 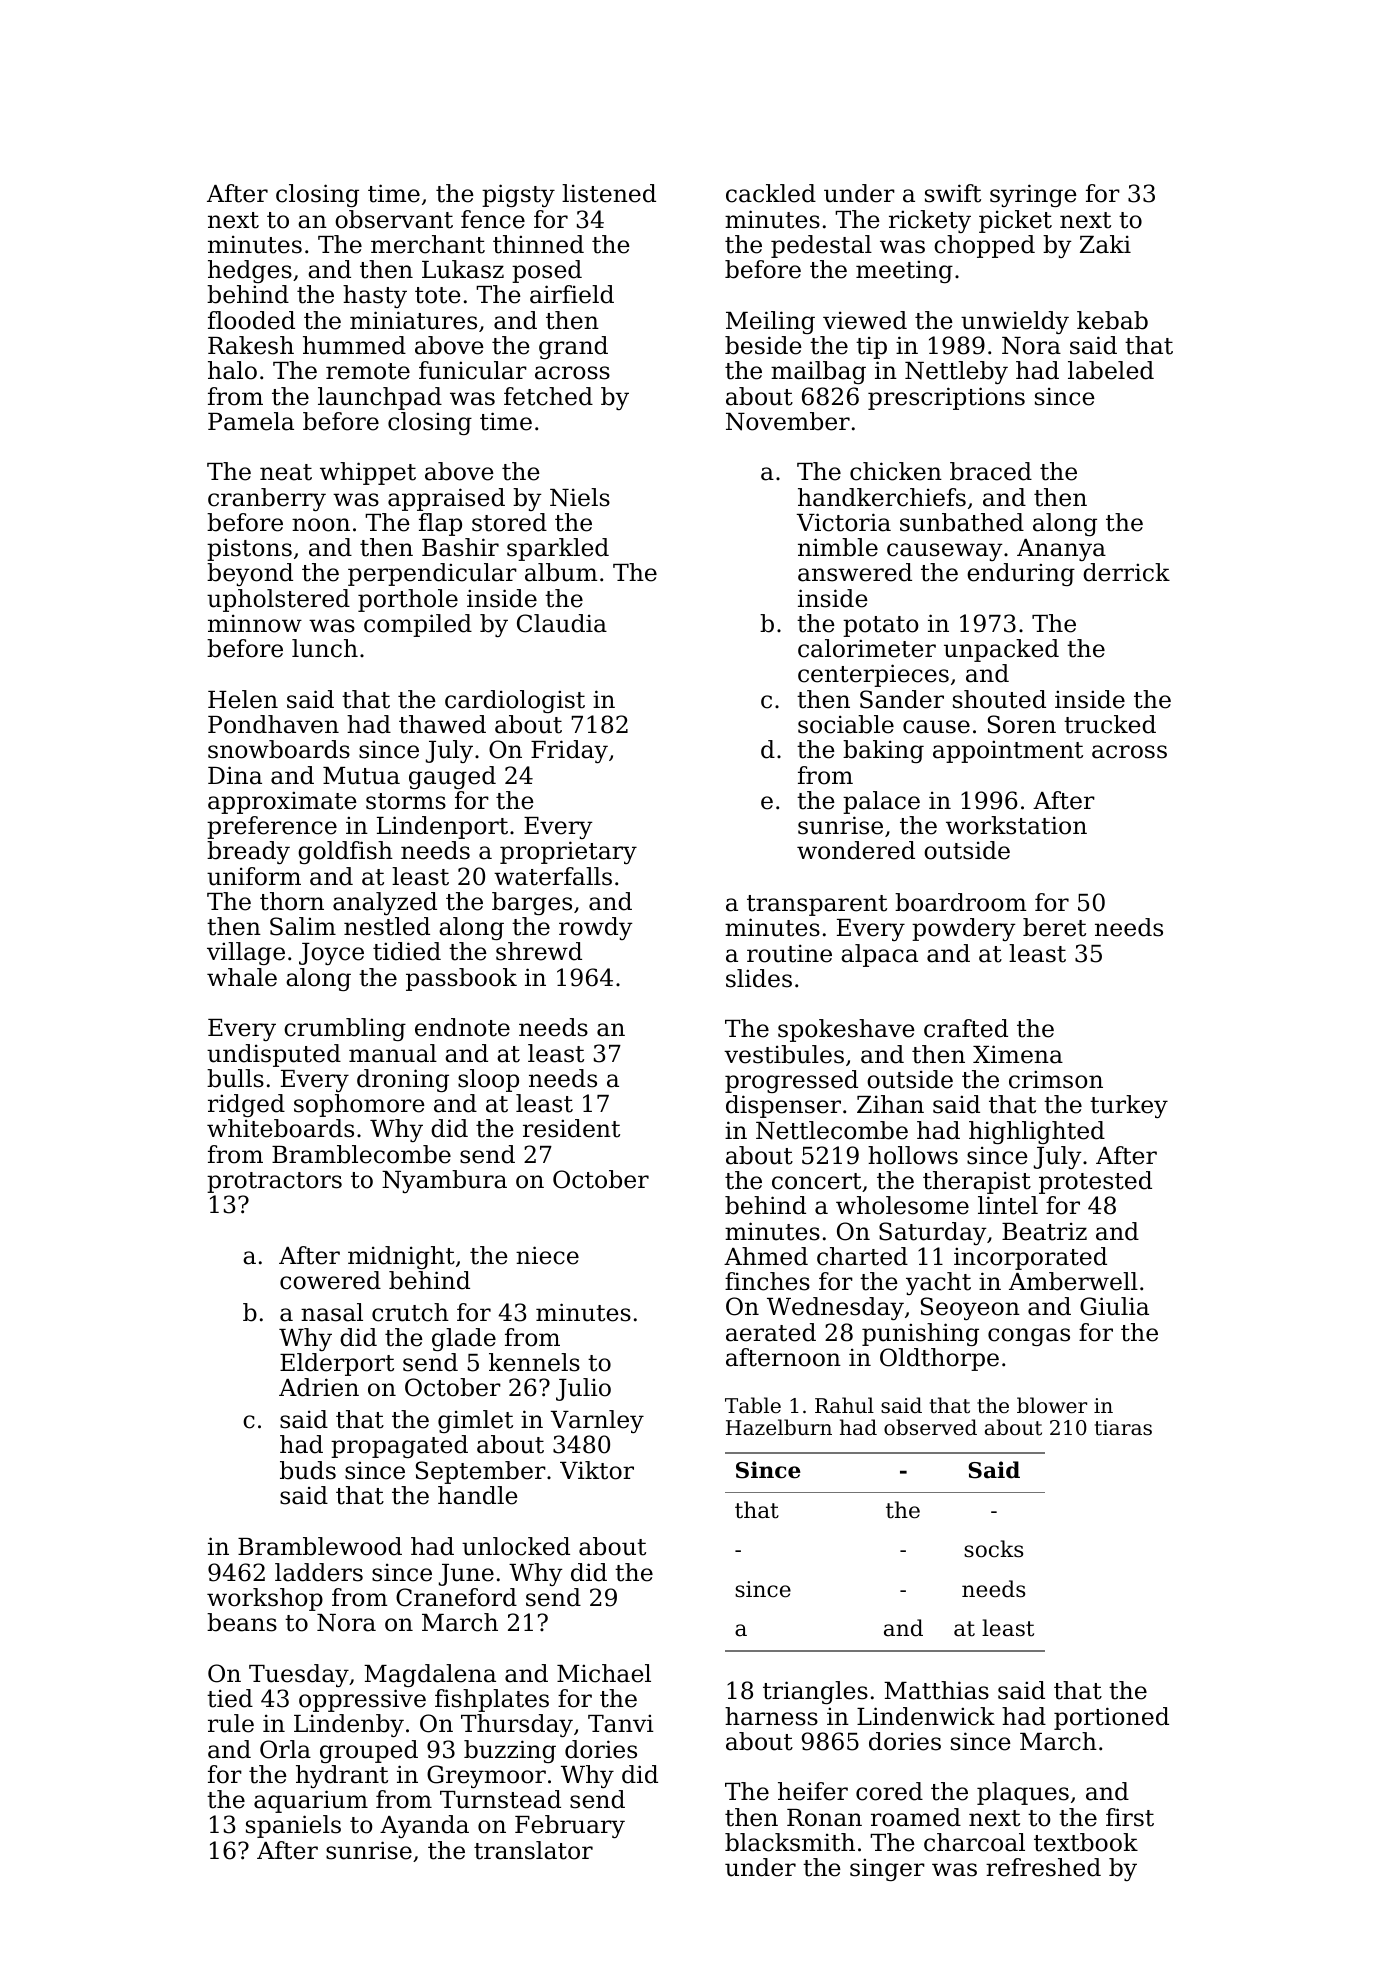 I want to click on sociable, so click(x=846, y=724).
